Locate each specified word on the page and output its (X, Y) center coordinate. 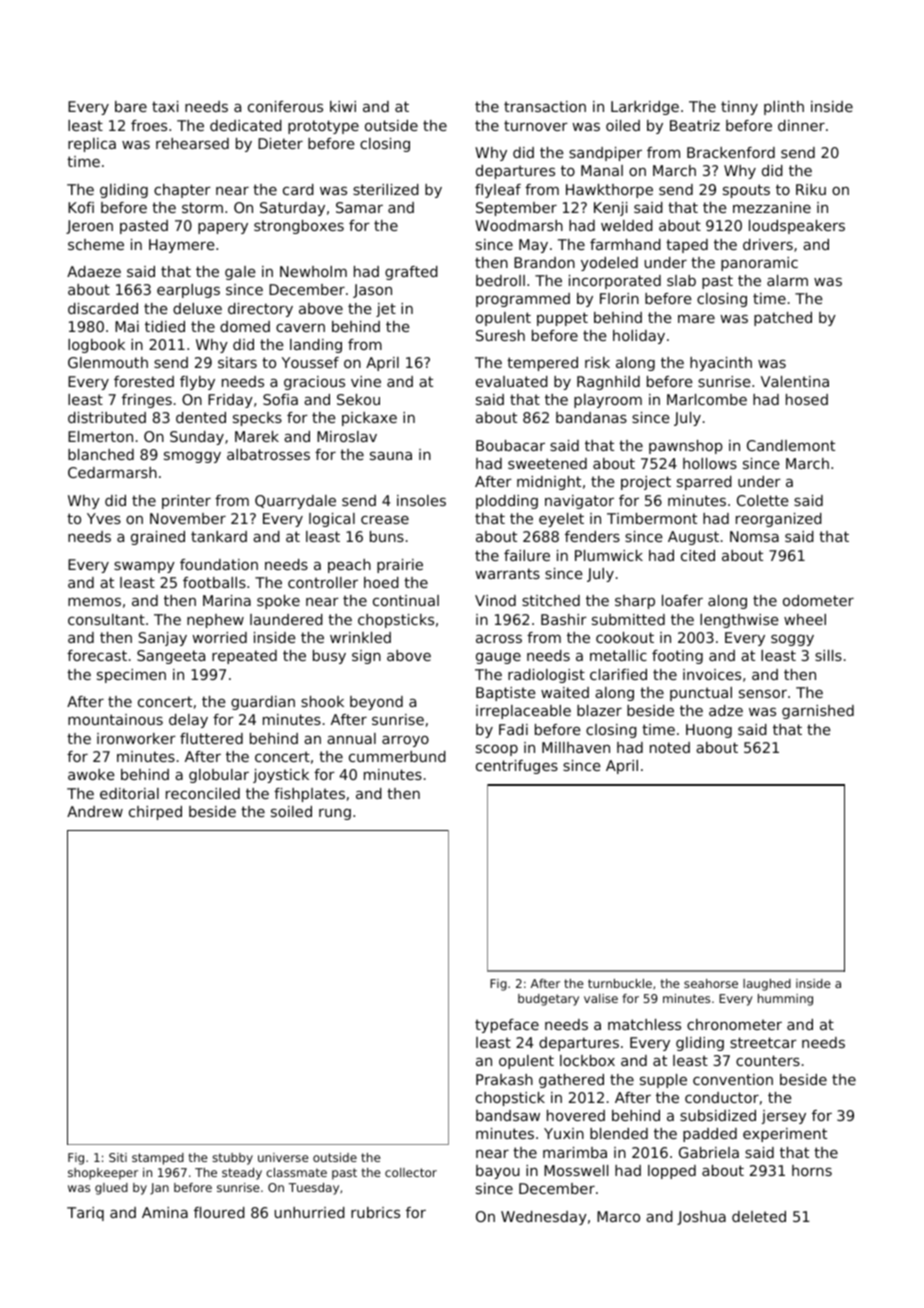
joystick (281, 776)
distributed (107, 417)
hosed (807, 399)
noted (670, 747)
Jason (372, 291)
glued (111, 1189)
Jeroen (89, 227)
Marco (618, 1216)
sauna (391, 456)
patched (783, 319)
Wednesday (544, 1218)
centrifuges (517, 767)
